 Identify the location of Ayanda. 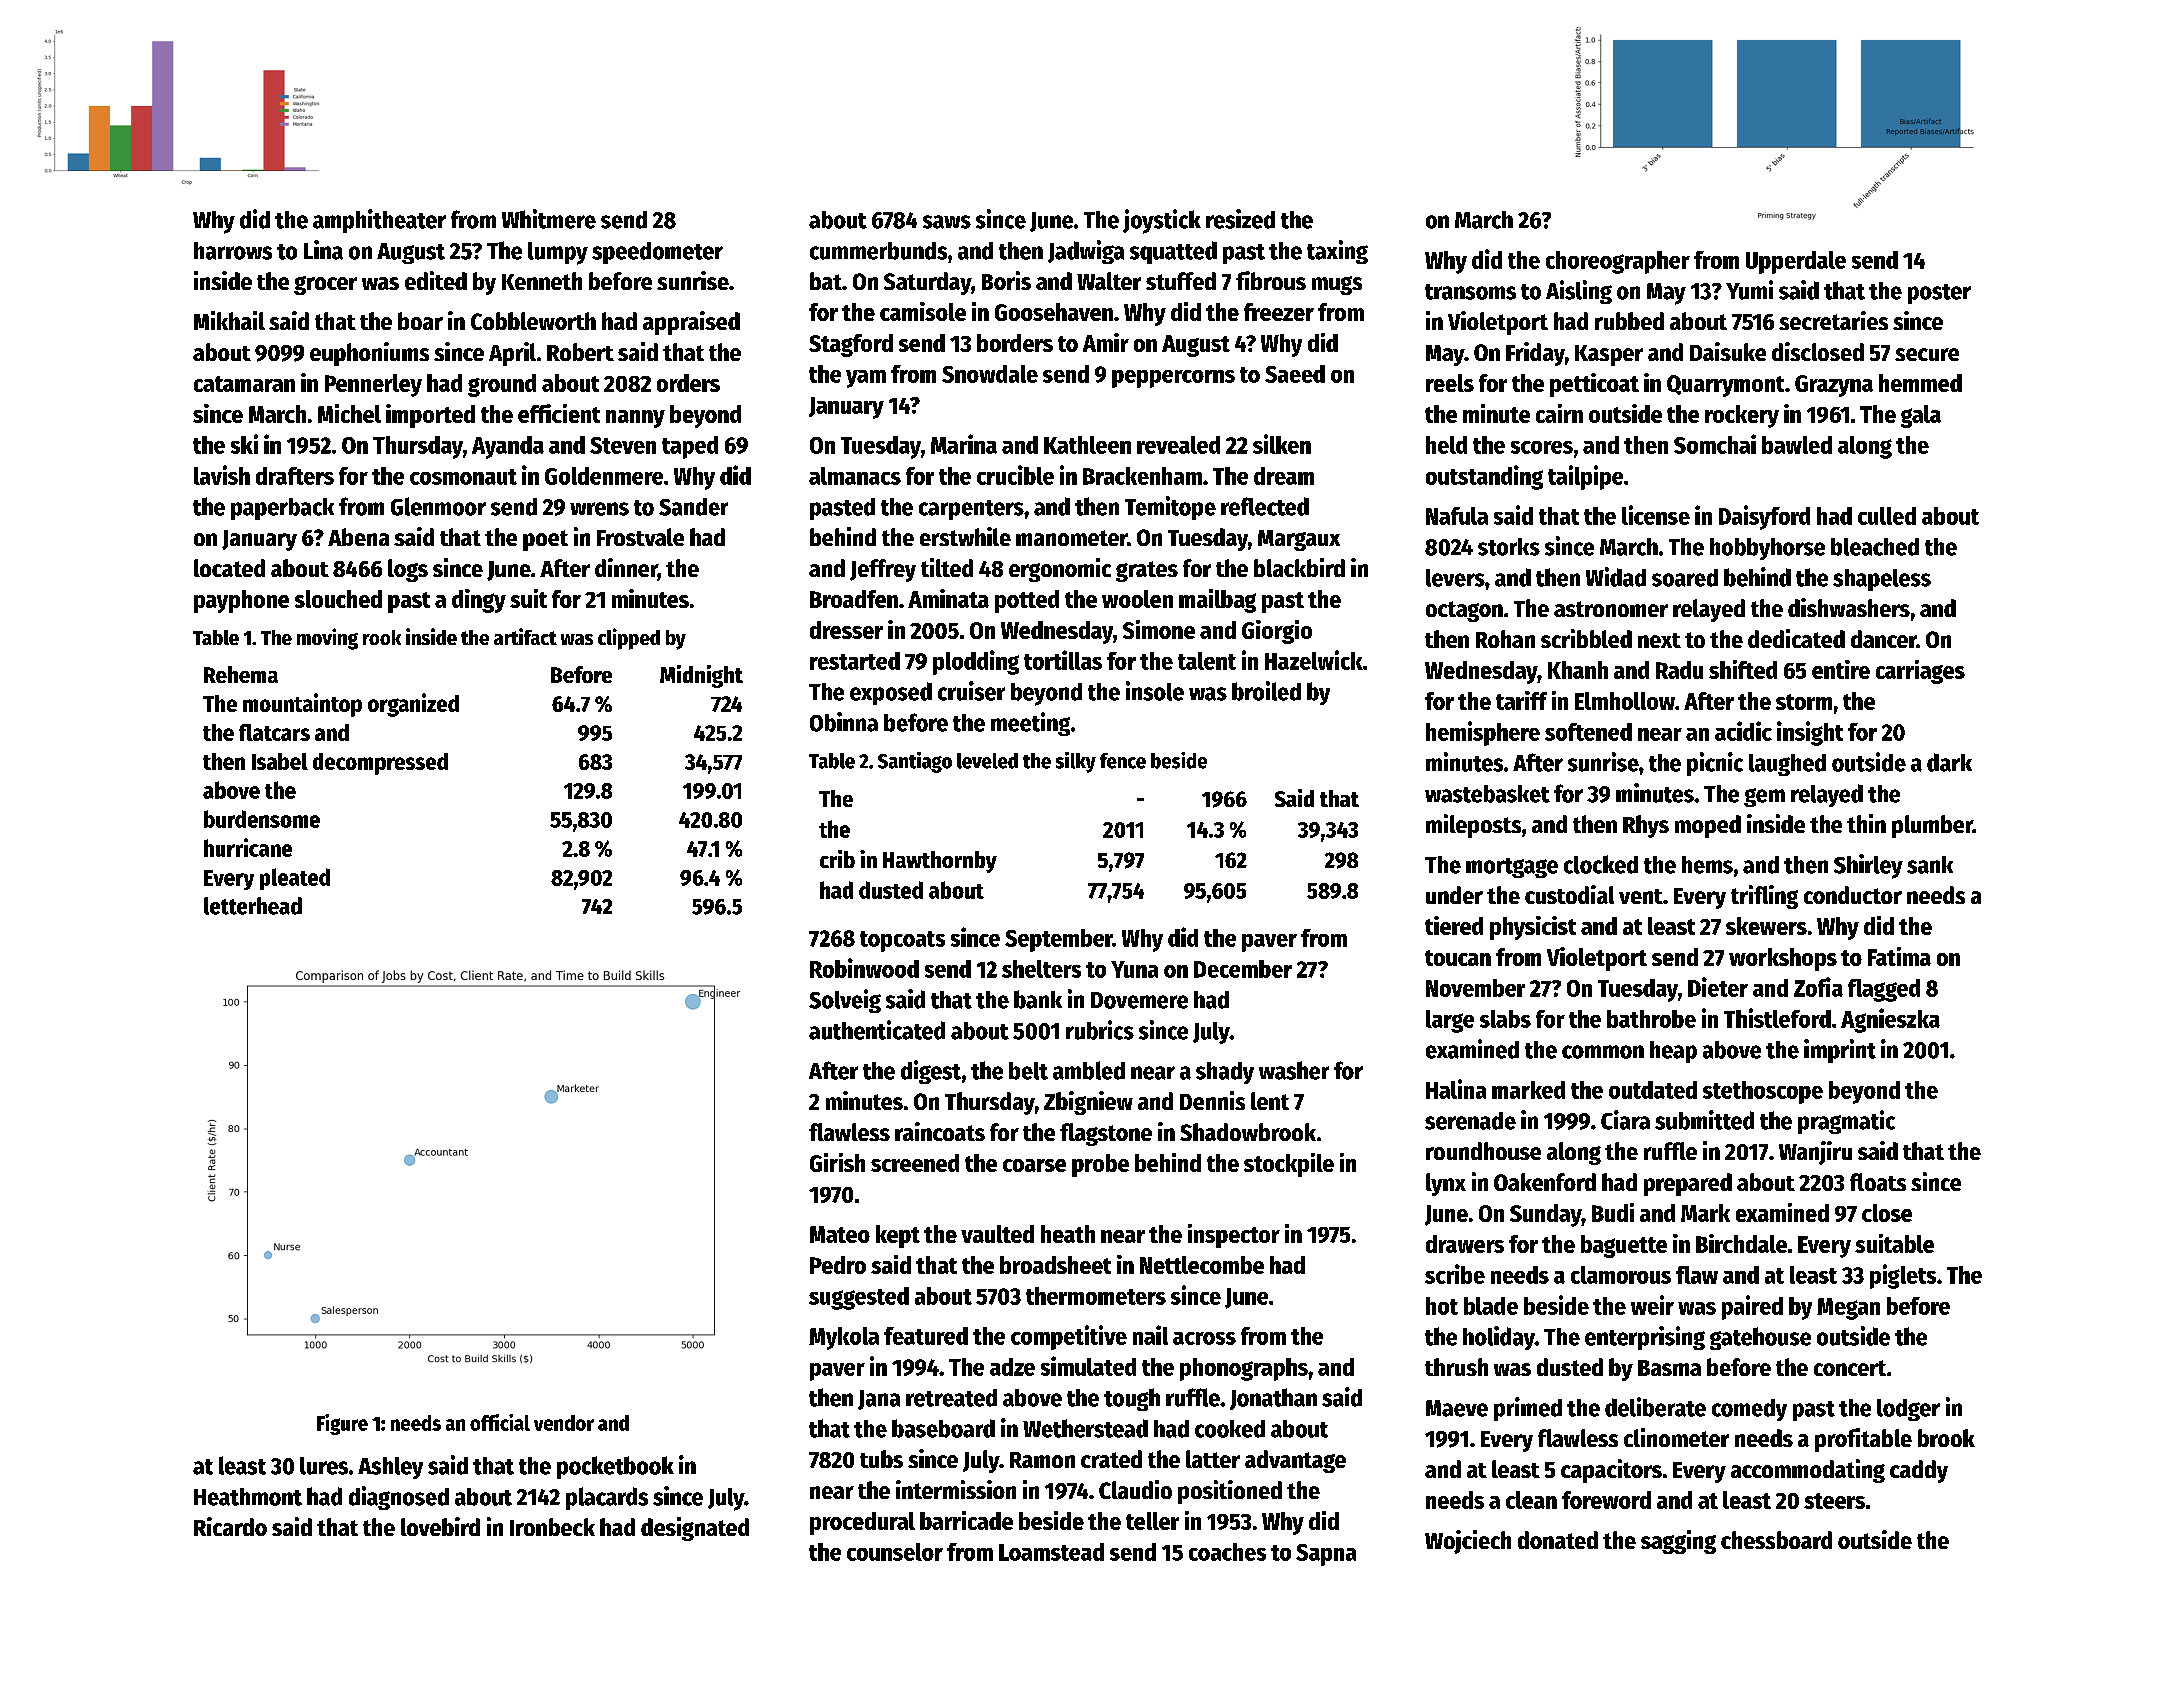
(508, 447).
